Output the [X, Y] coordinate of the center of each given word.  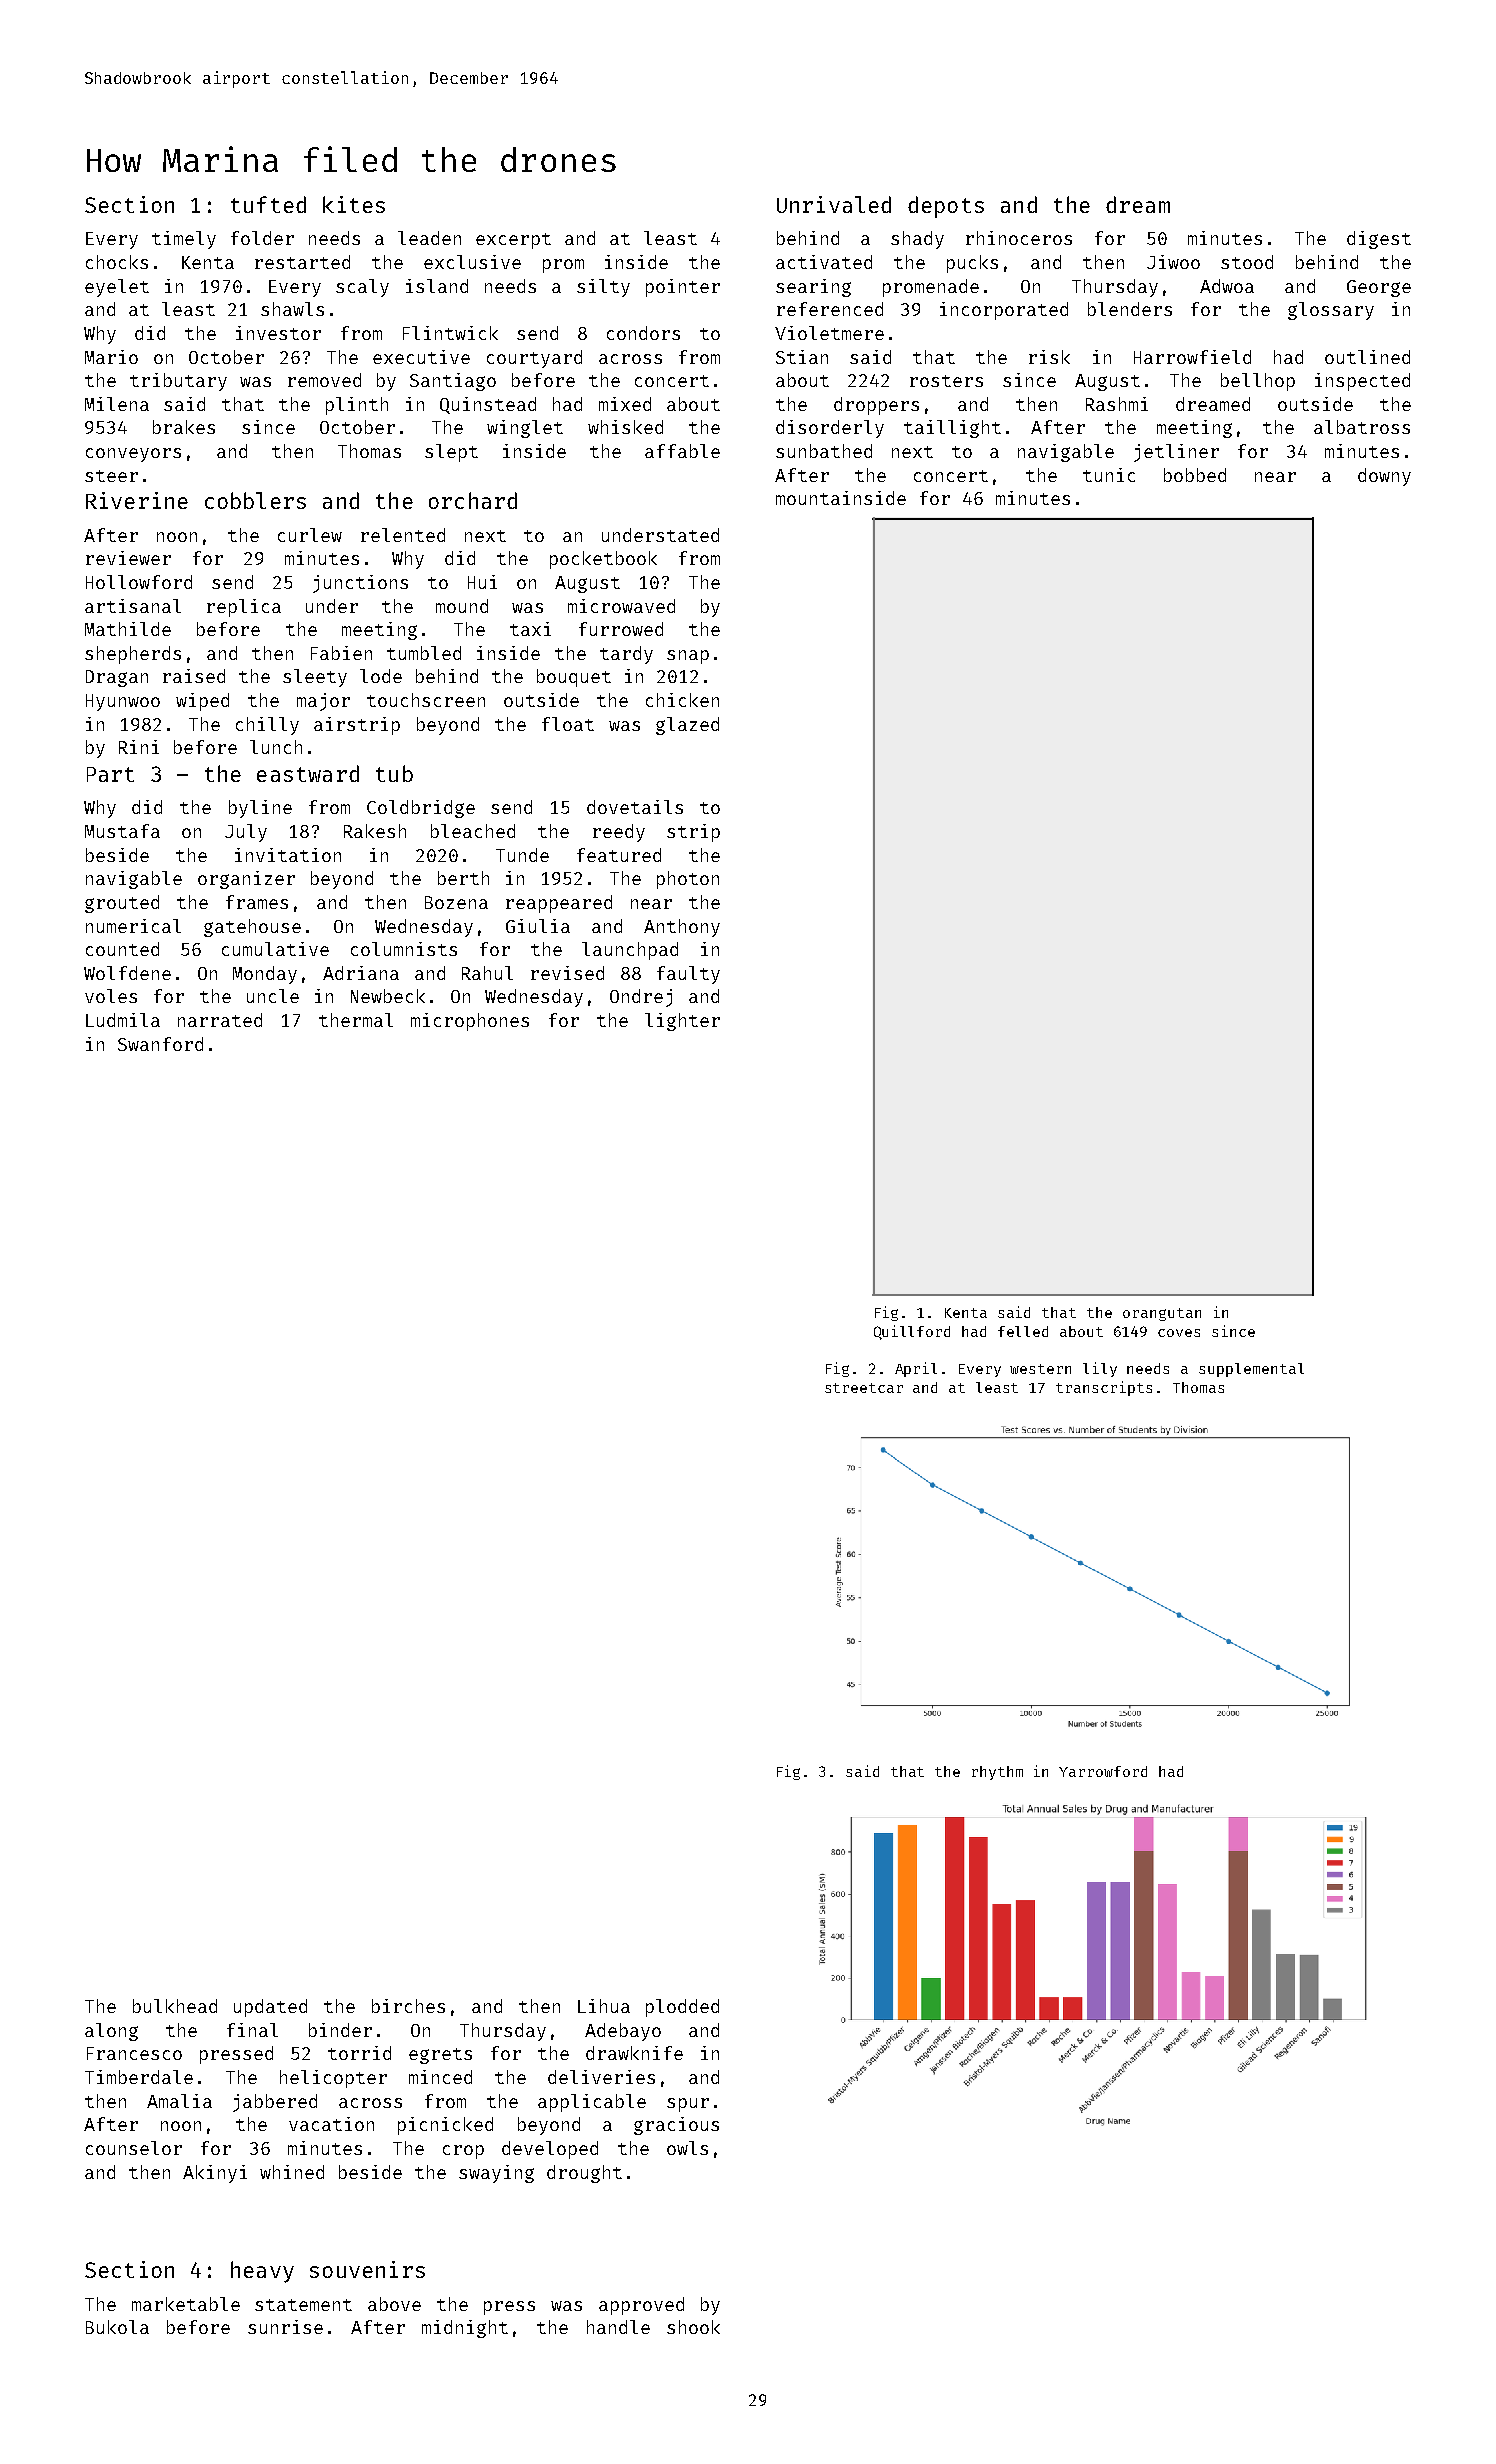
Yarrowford [1103, 1771]
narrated [220, 1020]
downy [1384, 477]
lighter [682, 1022]
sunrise [285, 2327]
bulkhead [175, 2006]
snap [688, 657]
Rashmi [1117, 404]
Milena [117, 404]
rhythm [997, 1773]
